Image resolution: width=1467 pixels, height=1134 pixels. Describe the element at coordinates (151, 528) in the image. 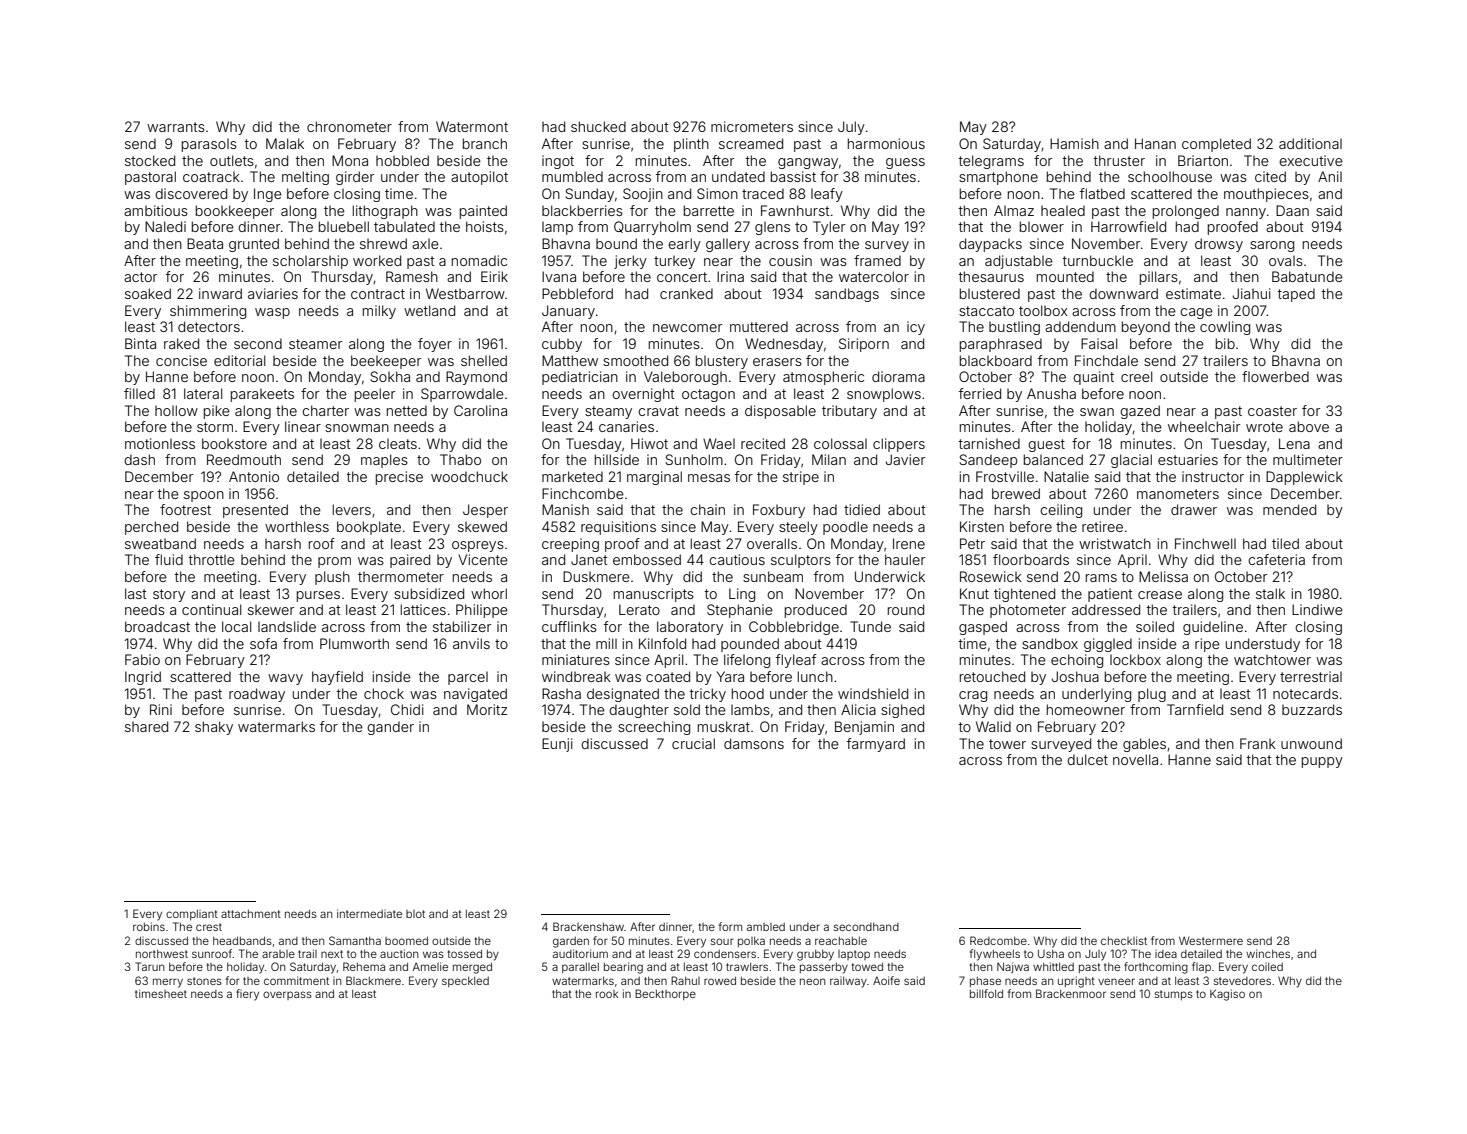

I see `perched` at that location.
